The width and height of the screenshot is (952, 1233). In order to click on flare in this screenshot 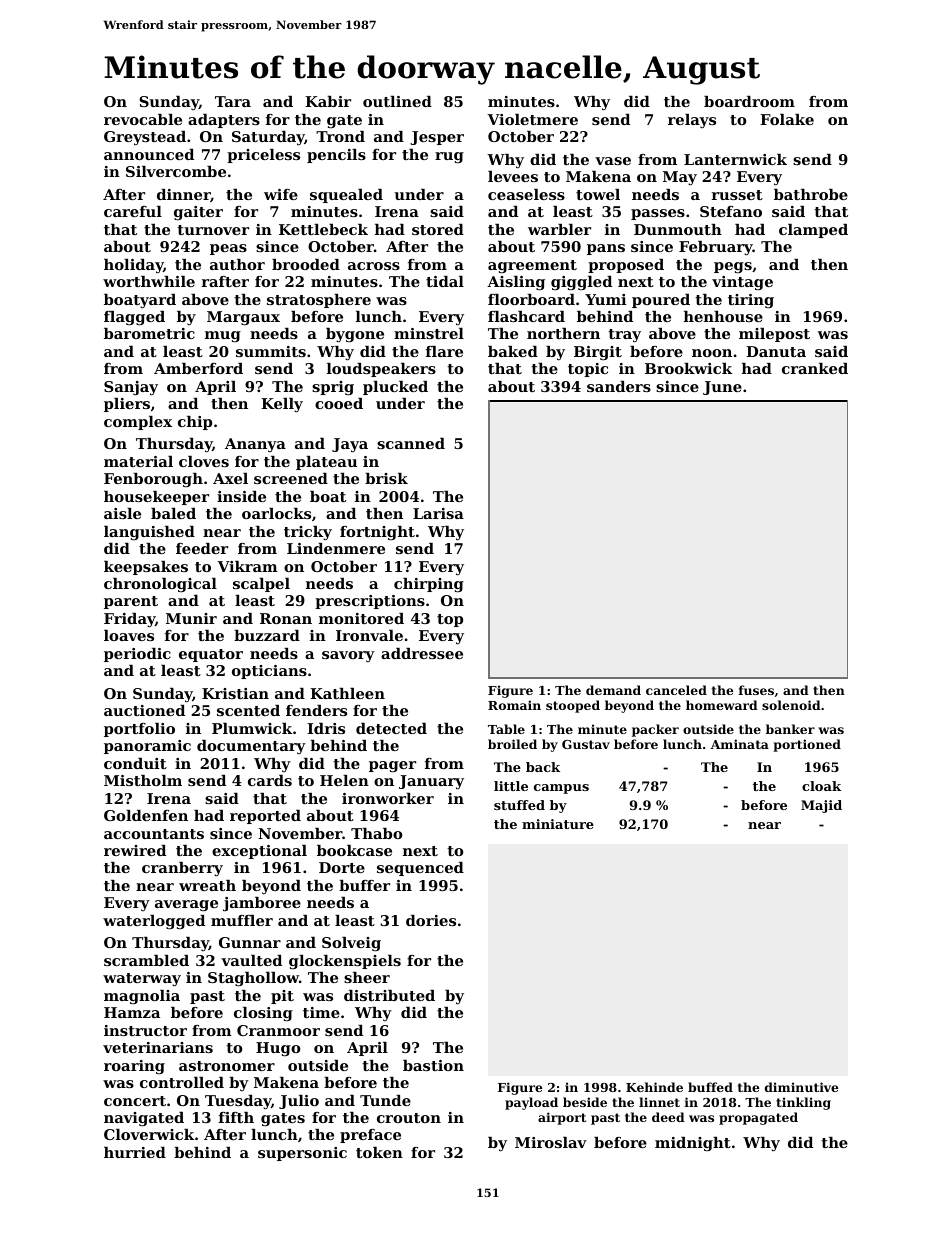, I will do `click(444, 351)`.
